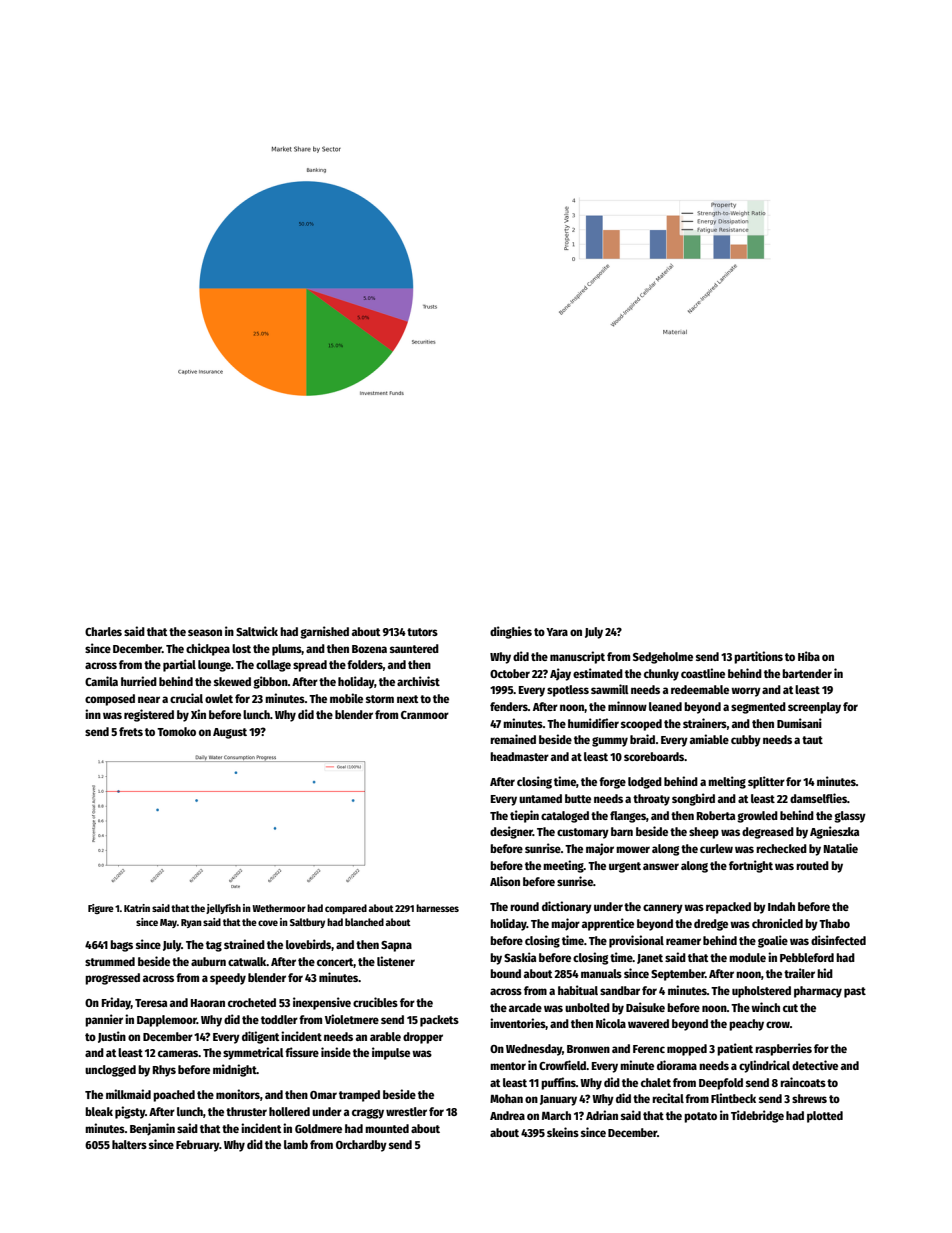 The width and height of the screenshot is (952, 1233). Describe the element at coordinates (508, 1066) in the screenshot. I see `mentor` at that location.
